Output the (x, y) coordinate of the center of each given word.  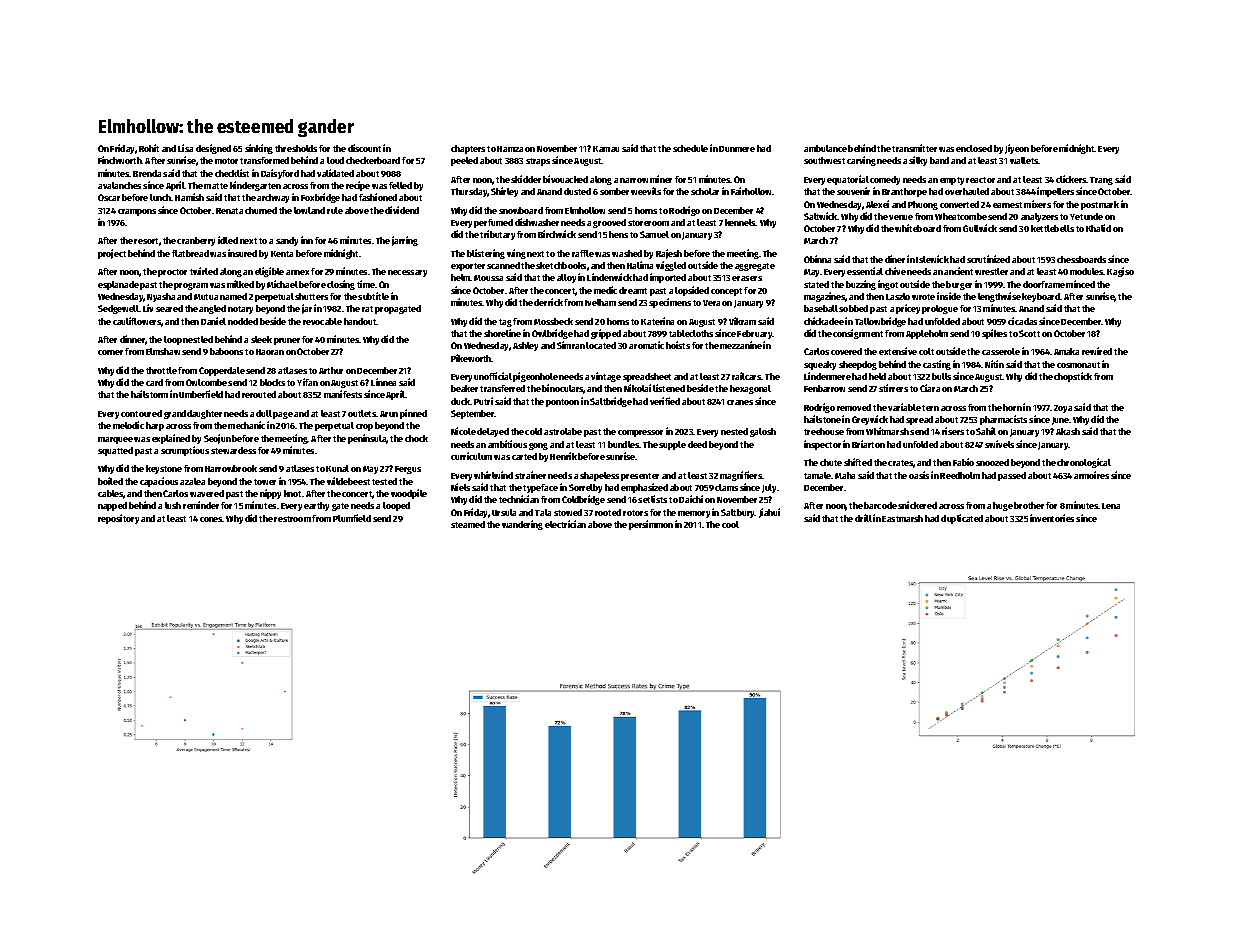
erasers (747, 278)
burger (959, 285)
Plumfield (352, 518)
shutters (311, 296)
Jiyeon (1017, 149)
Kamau (606, 149)
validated (335, 173)
